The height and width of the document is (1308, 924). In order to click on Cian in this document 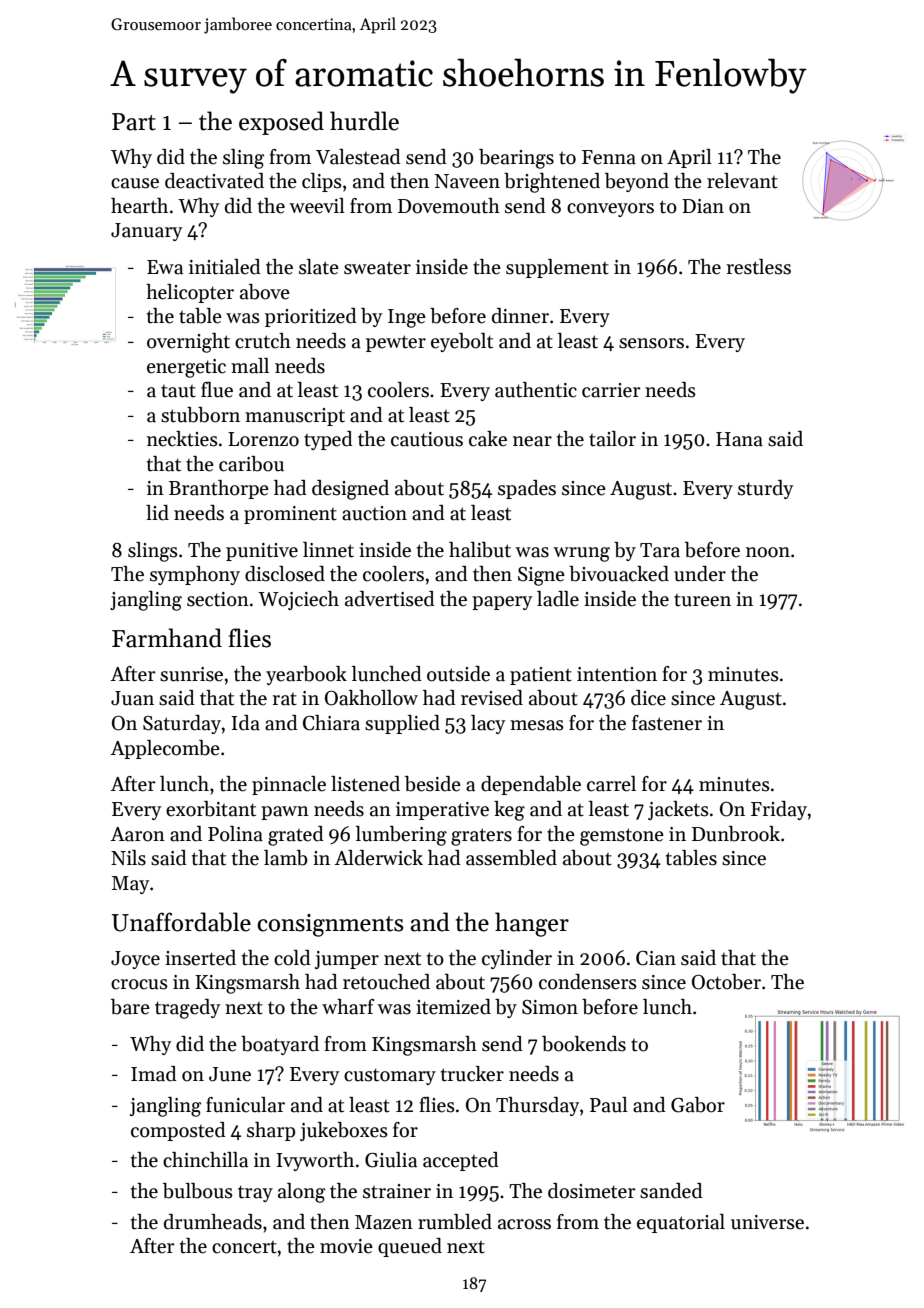, I will do `click(656, 958)`.
